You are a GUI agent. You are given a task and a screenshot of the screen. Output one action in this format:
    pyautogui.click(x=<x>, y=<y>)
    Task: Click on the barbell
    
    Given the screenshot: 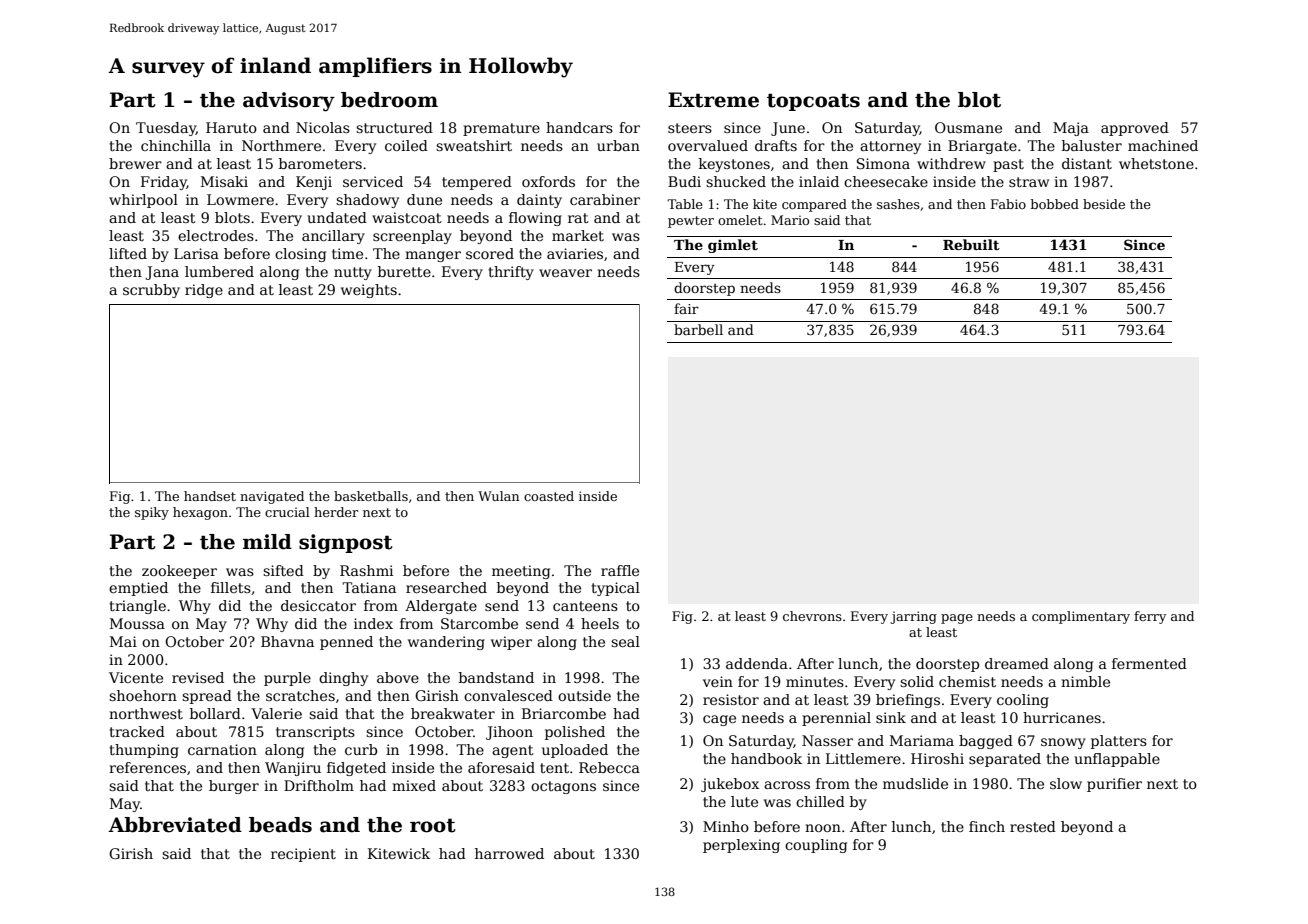 What is the action you would take?
    pyautogui.click(x=698, y=329)
